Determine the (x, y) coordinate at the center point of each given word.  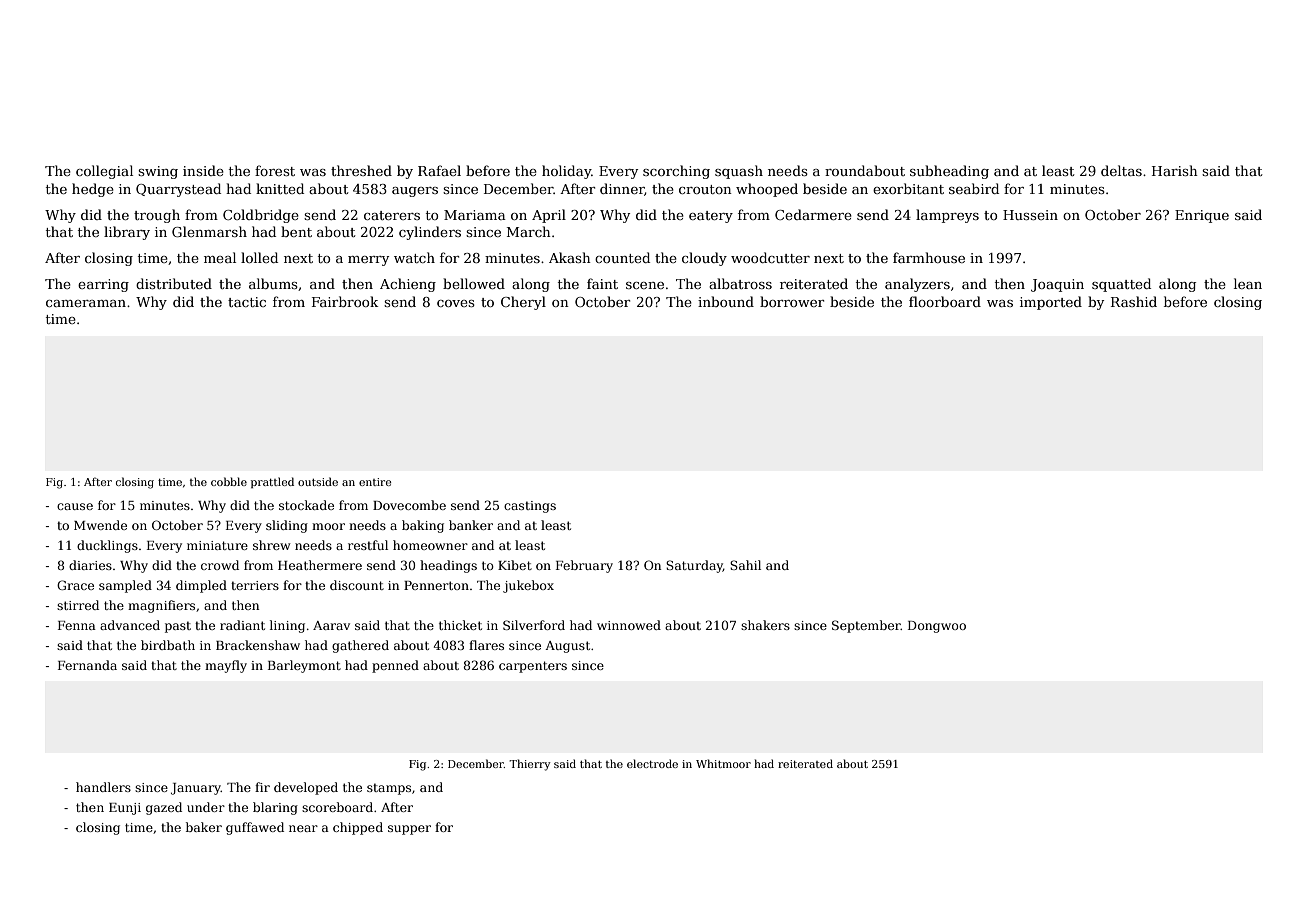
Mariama (475, 215)
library (127, 233)
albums (273, 283)
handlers (103, 787)
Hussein (1030, 215)
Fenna (77, 625)
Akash (570, 257)
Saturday (694, 566)
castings (530, 507)
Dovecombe (409, 505)
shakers (765, 625)
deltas (1121, 170)
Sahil (745, 565)
